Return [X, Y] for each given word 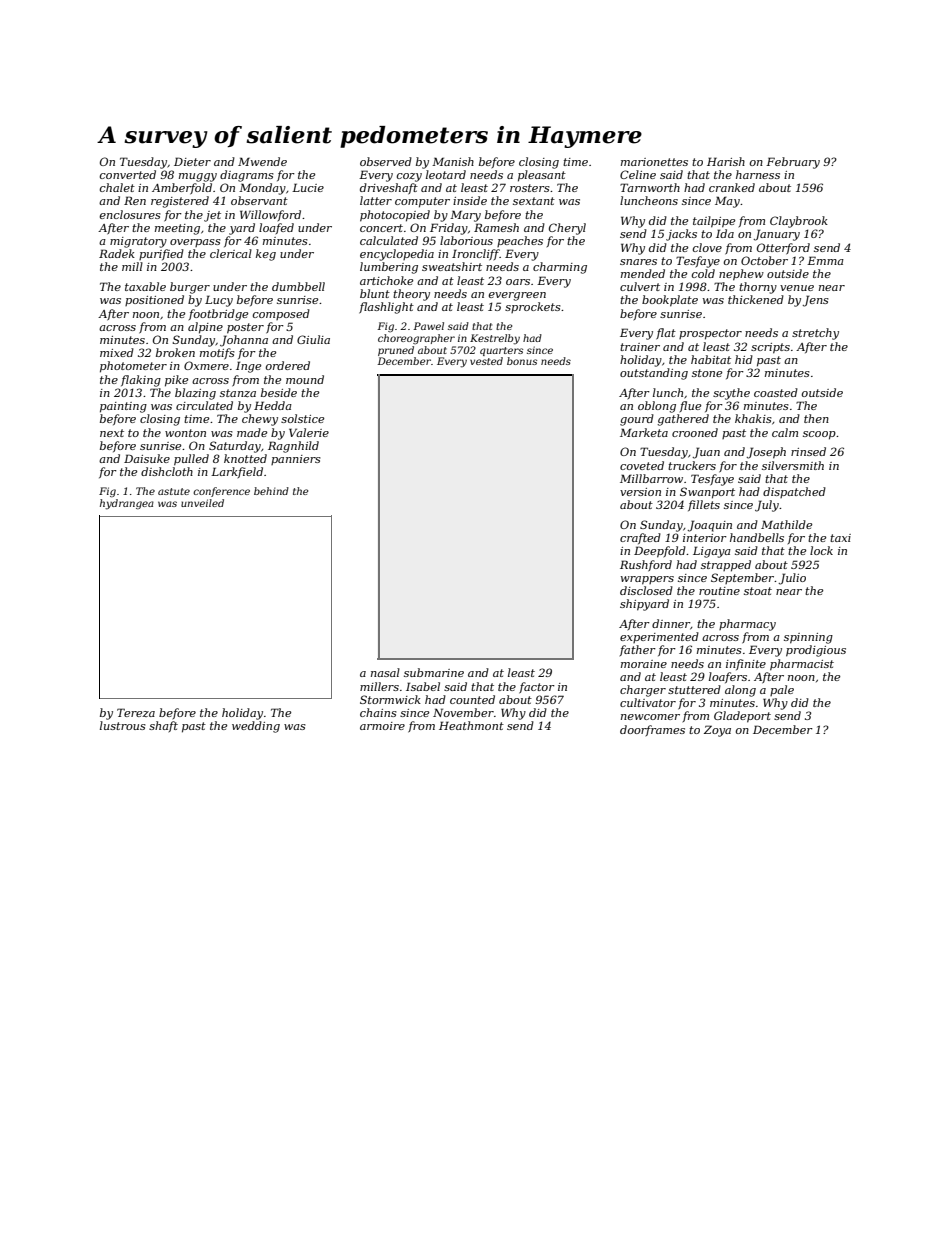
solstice [302, 418]
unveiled [202, 503]
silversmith [793, 465]
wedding [256, 727]
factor [537, 688]
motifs [217, 354]
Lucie [308, 187]
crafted [640, 538]
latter [376, 200]
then [816, 418]
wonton [185, 433]
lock [821, 550]
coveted [642, 465]
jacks [681, 235]
